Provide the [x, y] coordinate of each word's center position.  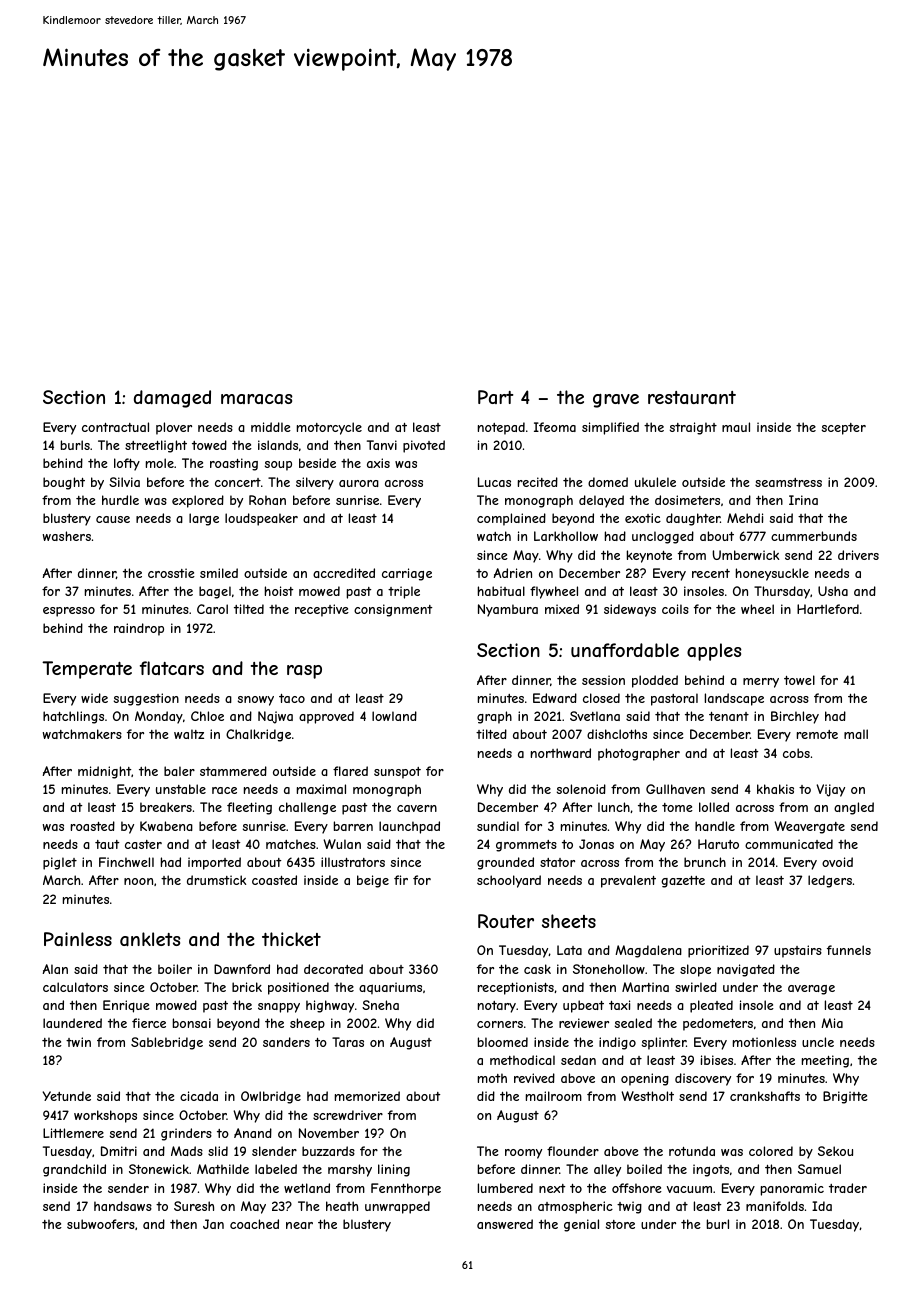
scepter [844, 429]
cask [537, 969]
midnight [105, 772]
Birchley [795, 717]
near [299, 1225]
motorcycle [329, 428]
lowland [394, 716]
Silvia [124, 482]
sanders [286, 1042]
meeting [825, 1061]
